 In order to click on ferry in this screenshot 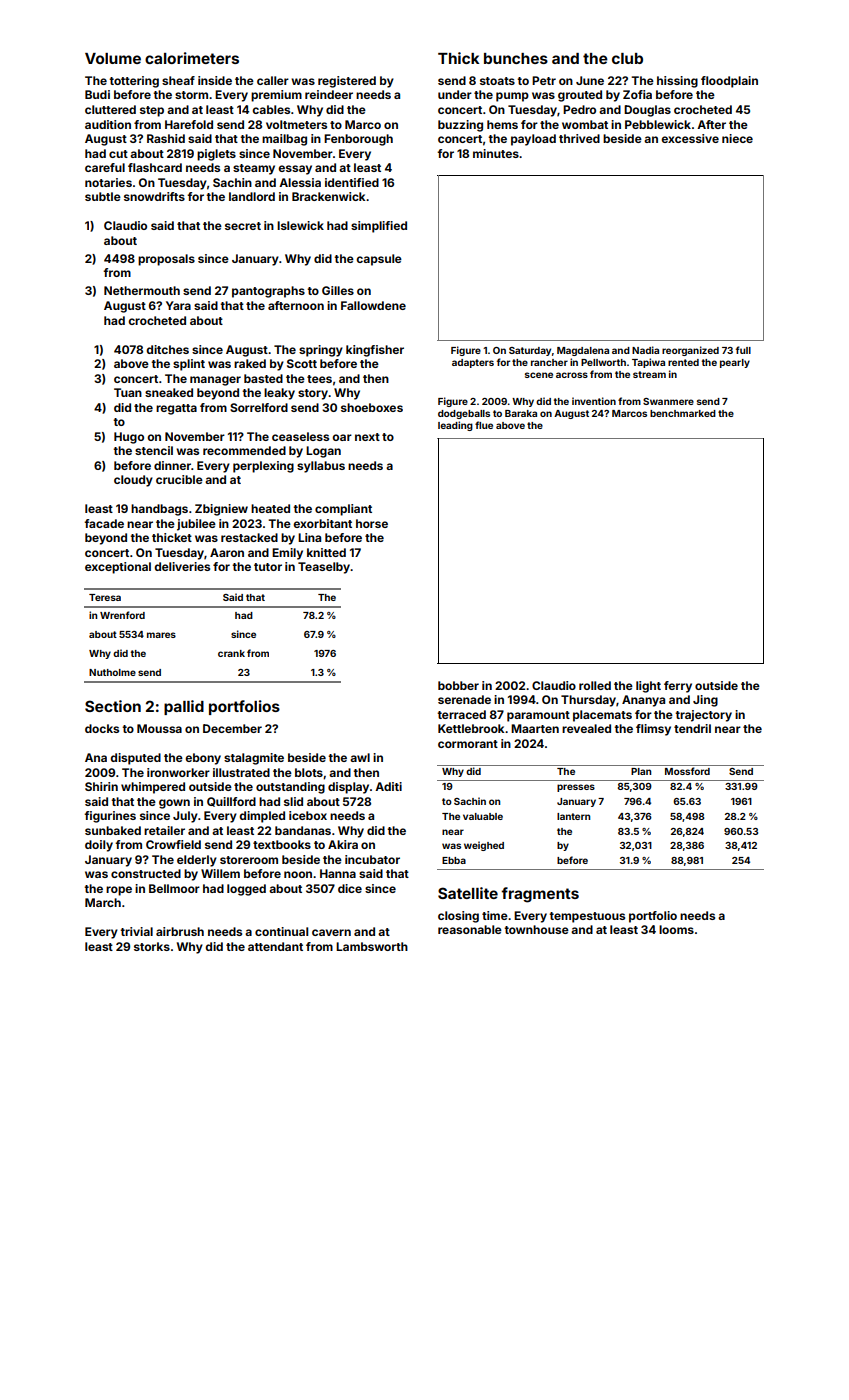, I will do `click(678, 687)`.
